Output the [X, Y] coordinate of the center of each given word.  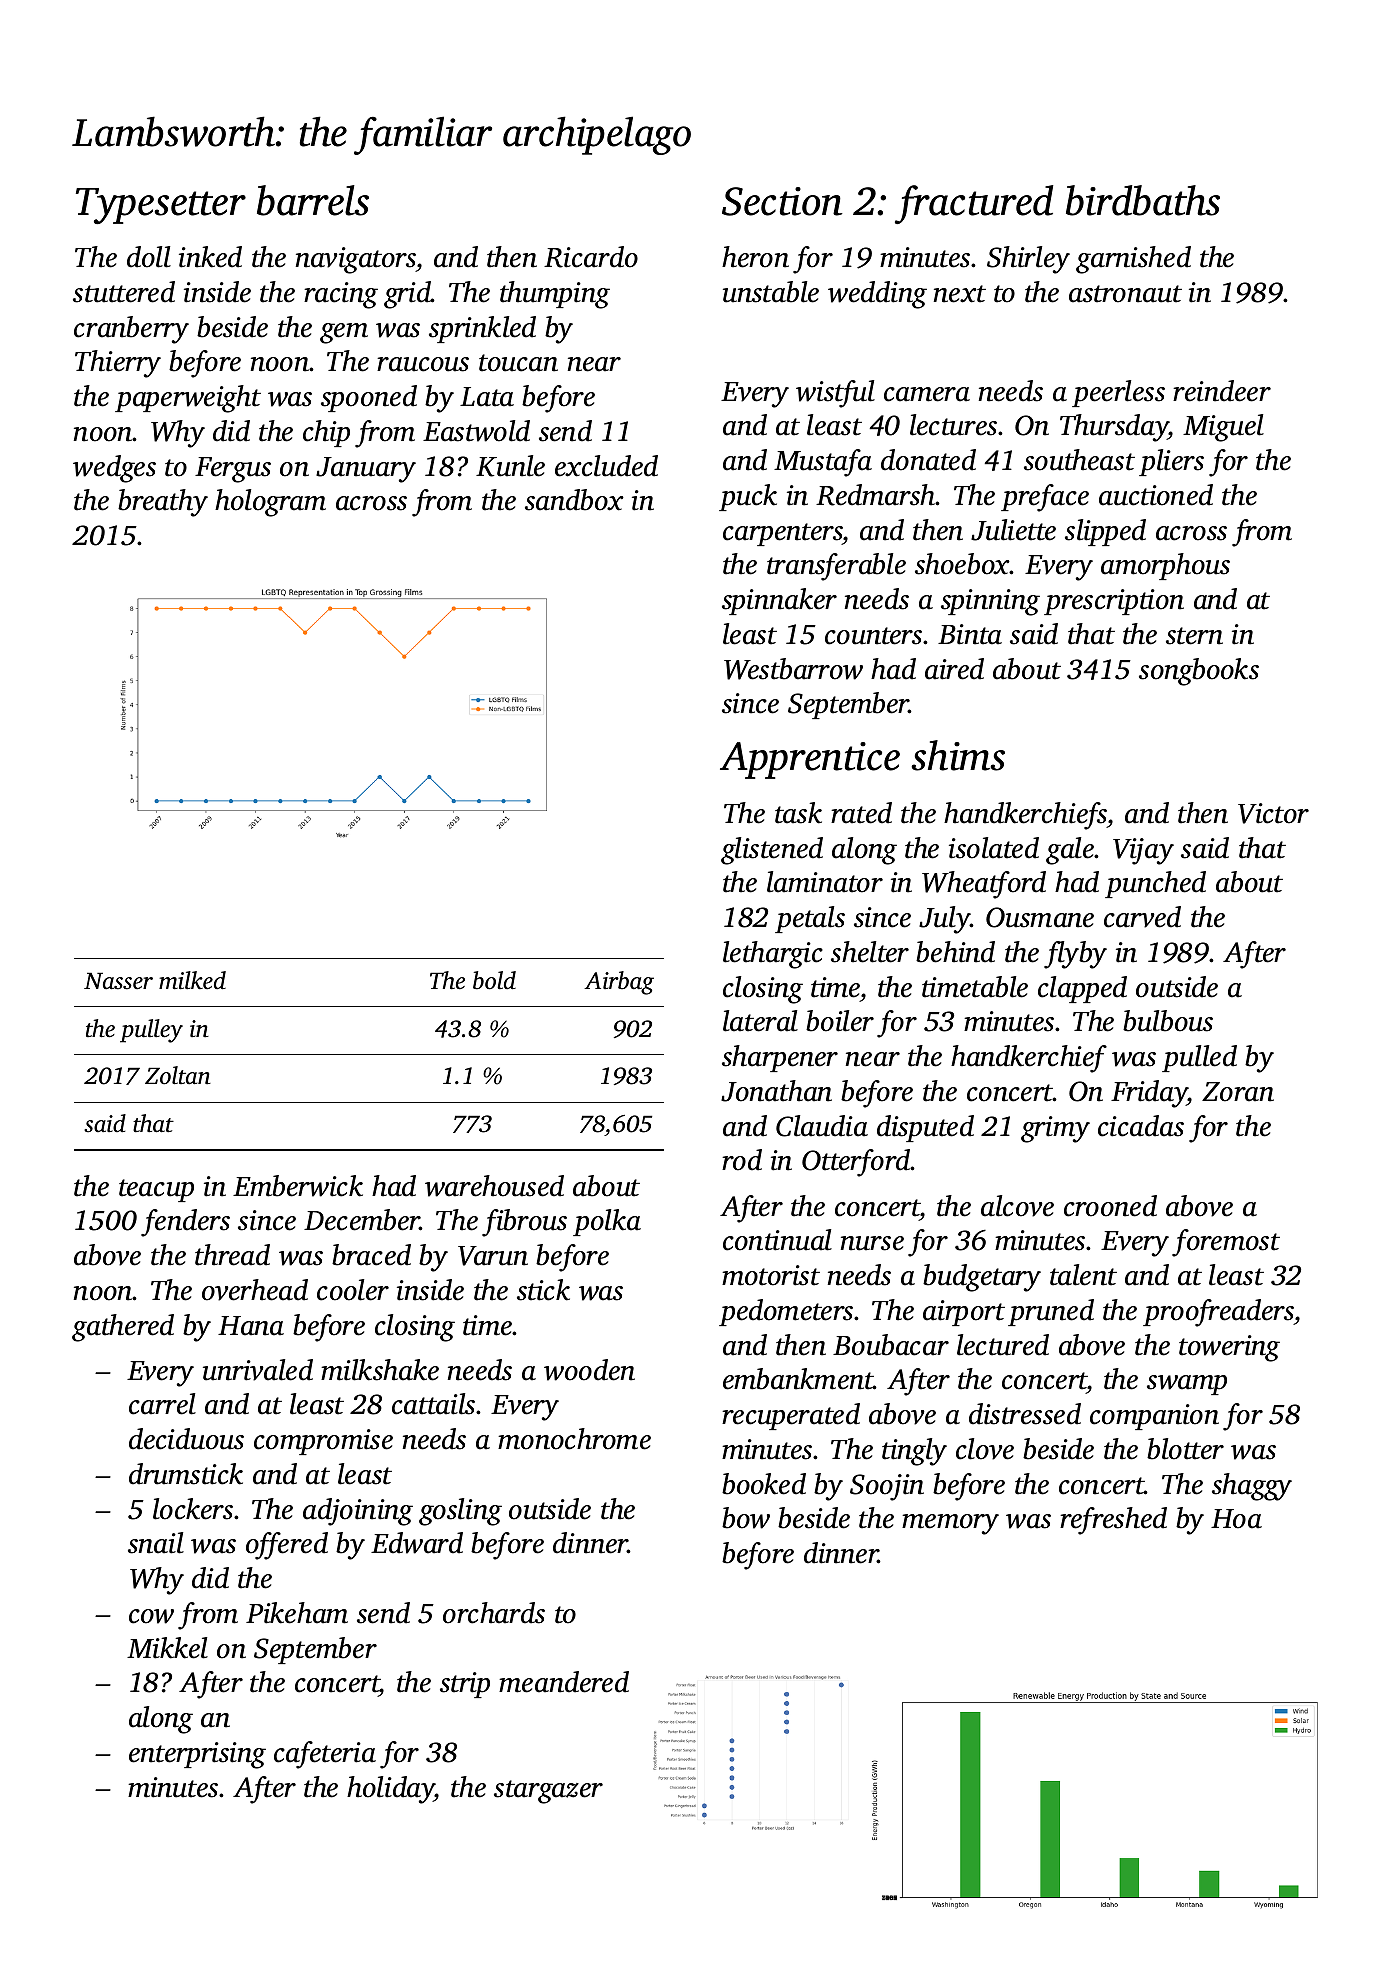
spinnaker [779, 601]
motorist [771, 1275]
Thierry [118, 364]
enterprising [197, 1755]
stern [1194, 636]
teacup [156, 1190]
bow [746, 1518]
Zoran [1238, 1092]
